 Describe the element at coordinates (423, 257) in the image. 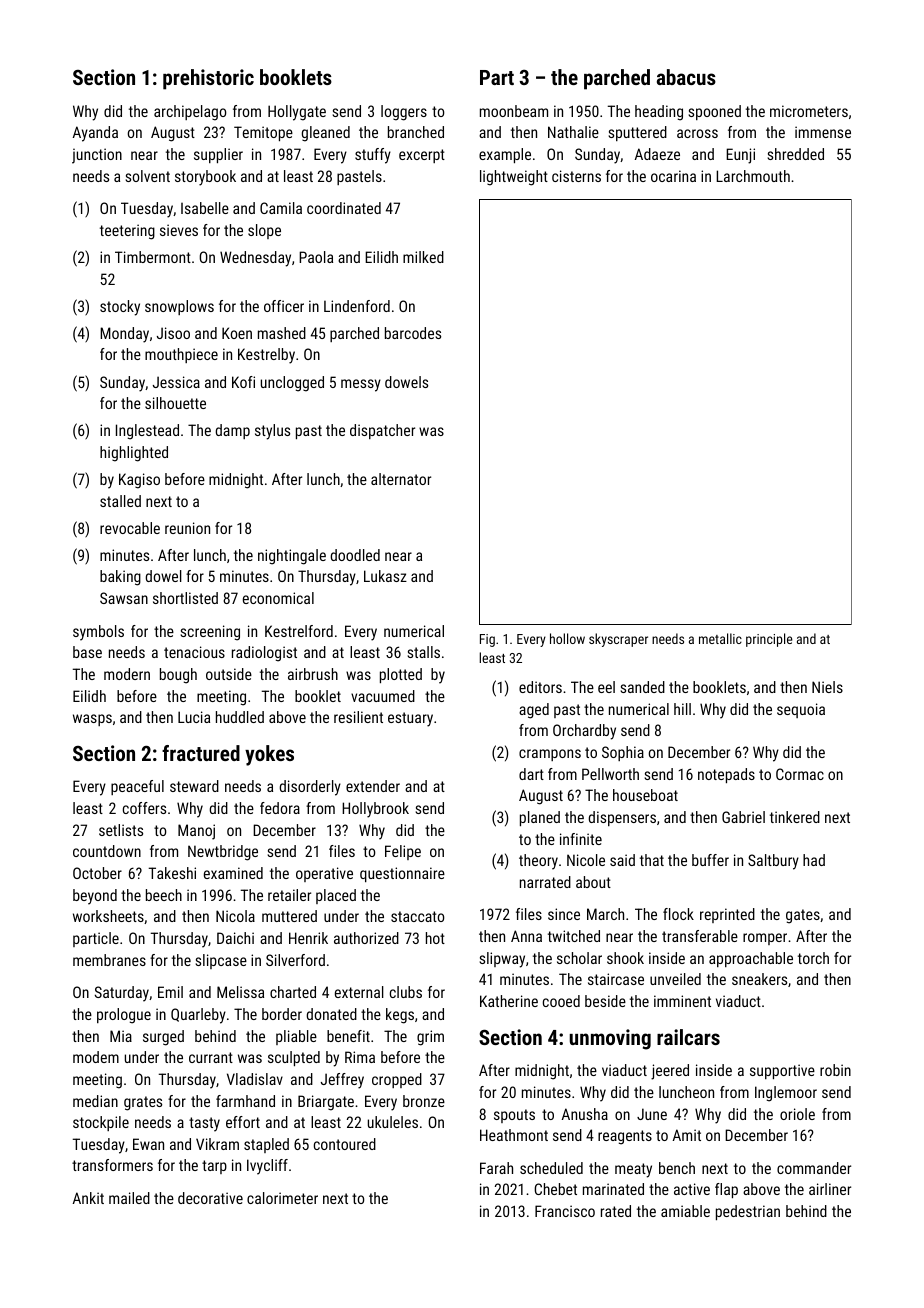

I see `milked` at that location.
